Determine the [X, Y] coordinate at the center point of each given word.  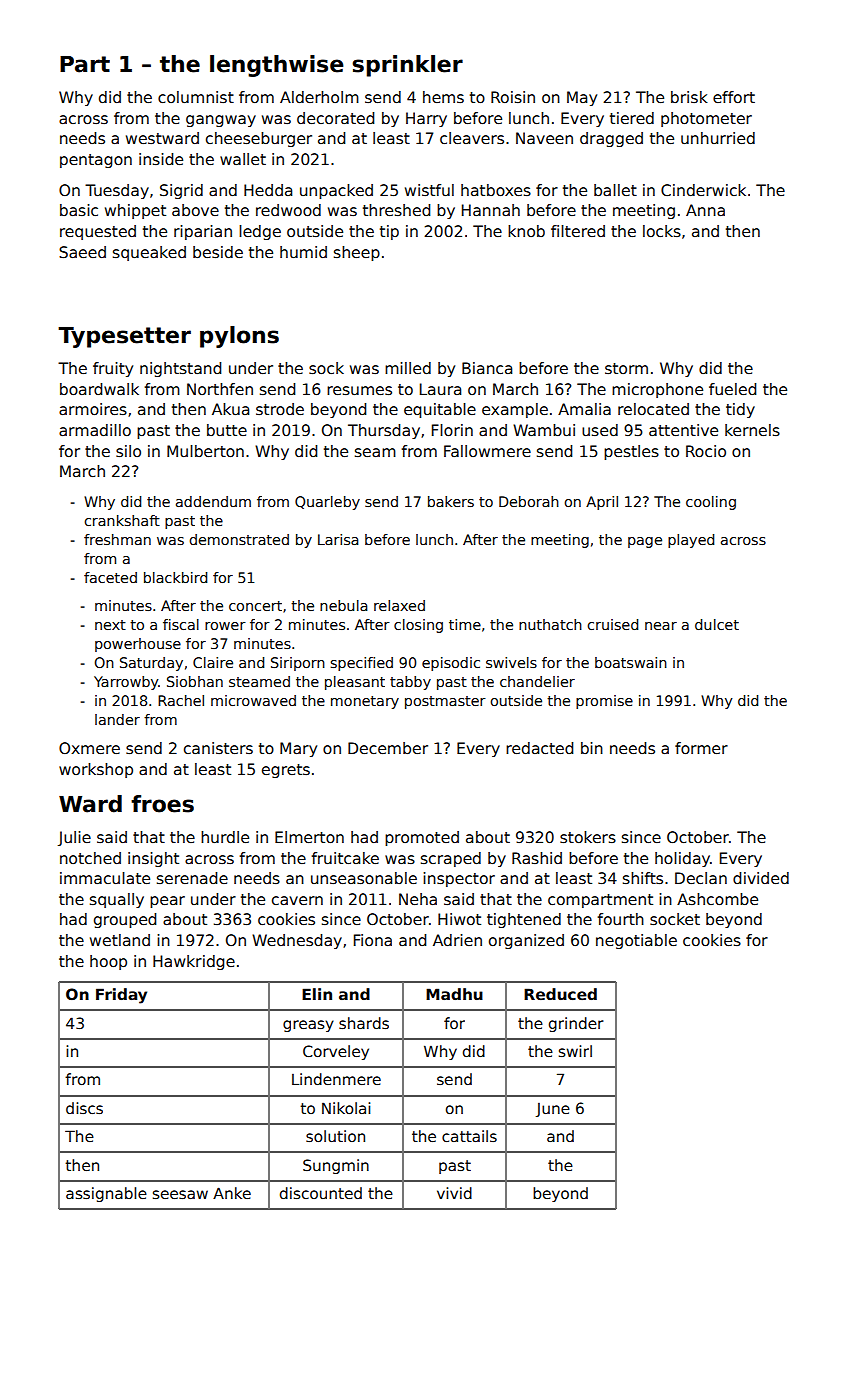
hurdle [225, 837]
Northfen [220, 389]
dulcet [717, 624]
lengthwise [277, 66]
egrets [286, 771]
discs [84, 1108]
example [515, 410]
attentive [683, 430]
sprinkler [407, 66]
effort [734, 97]
